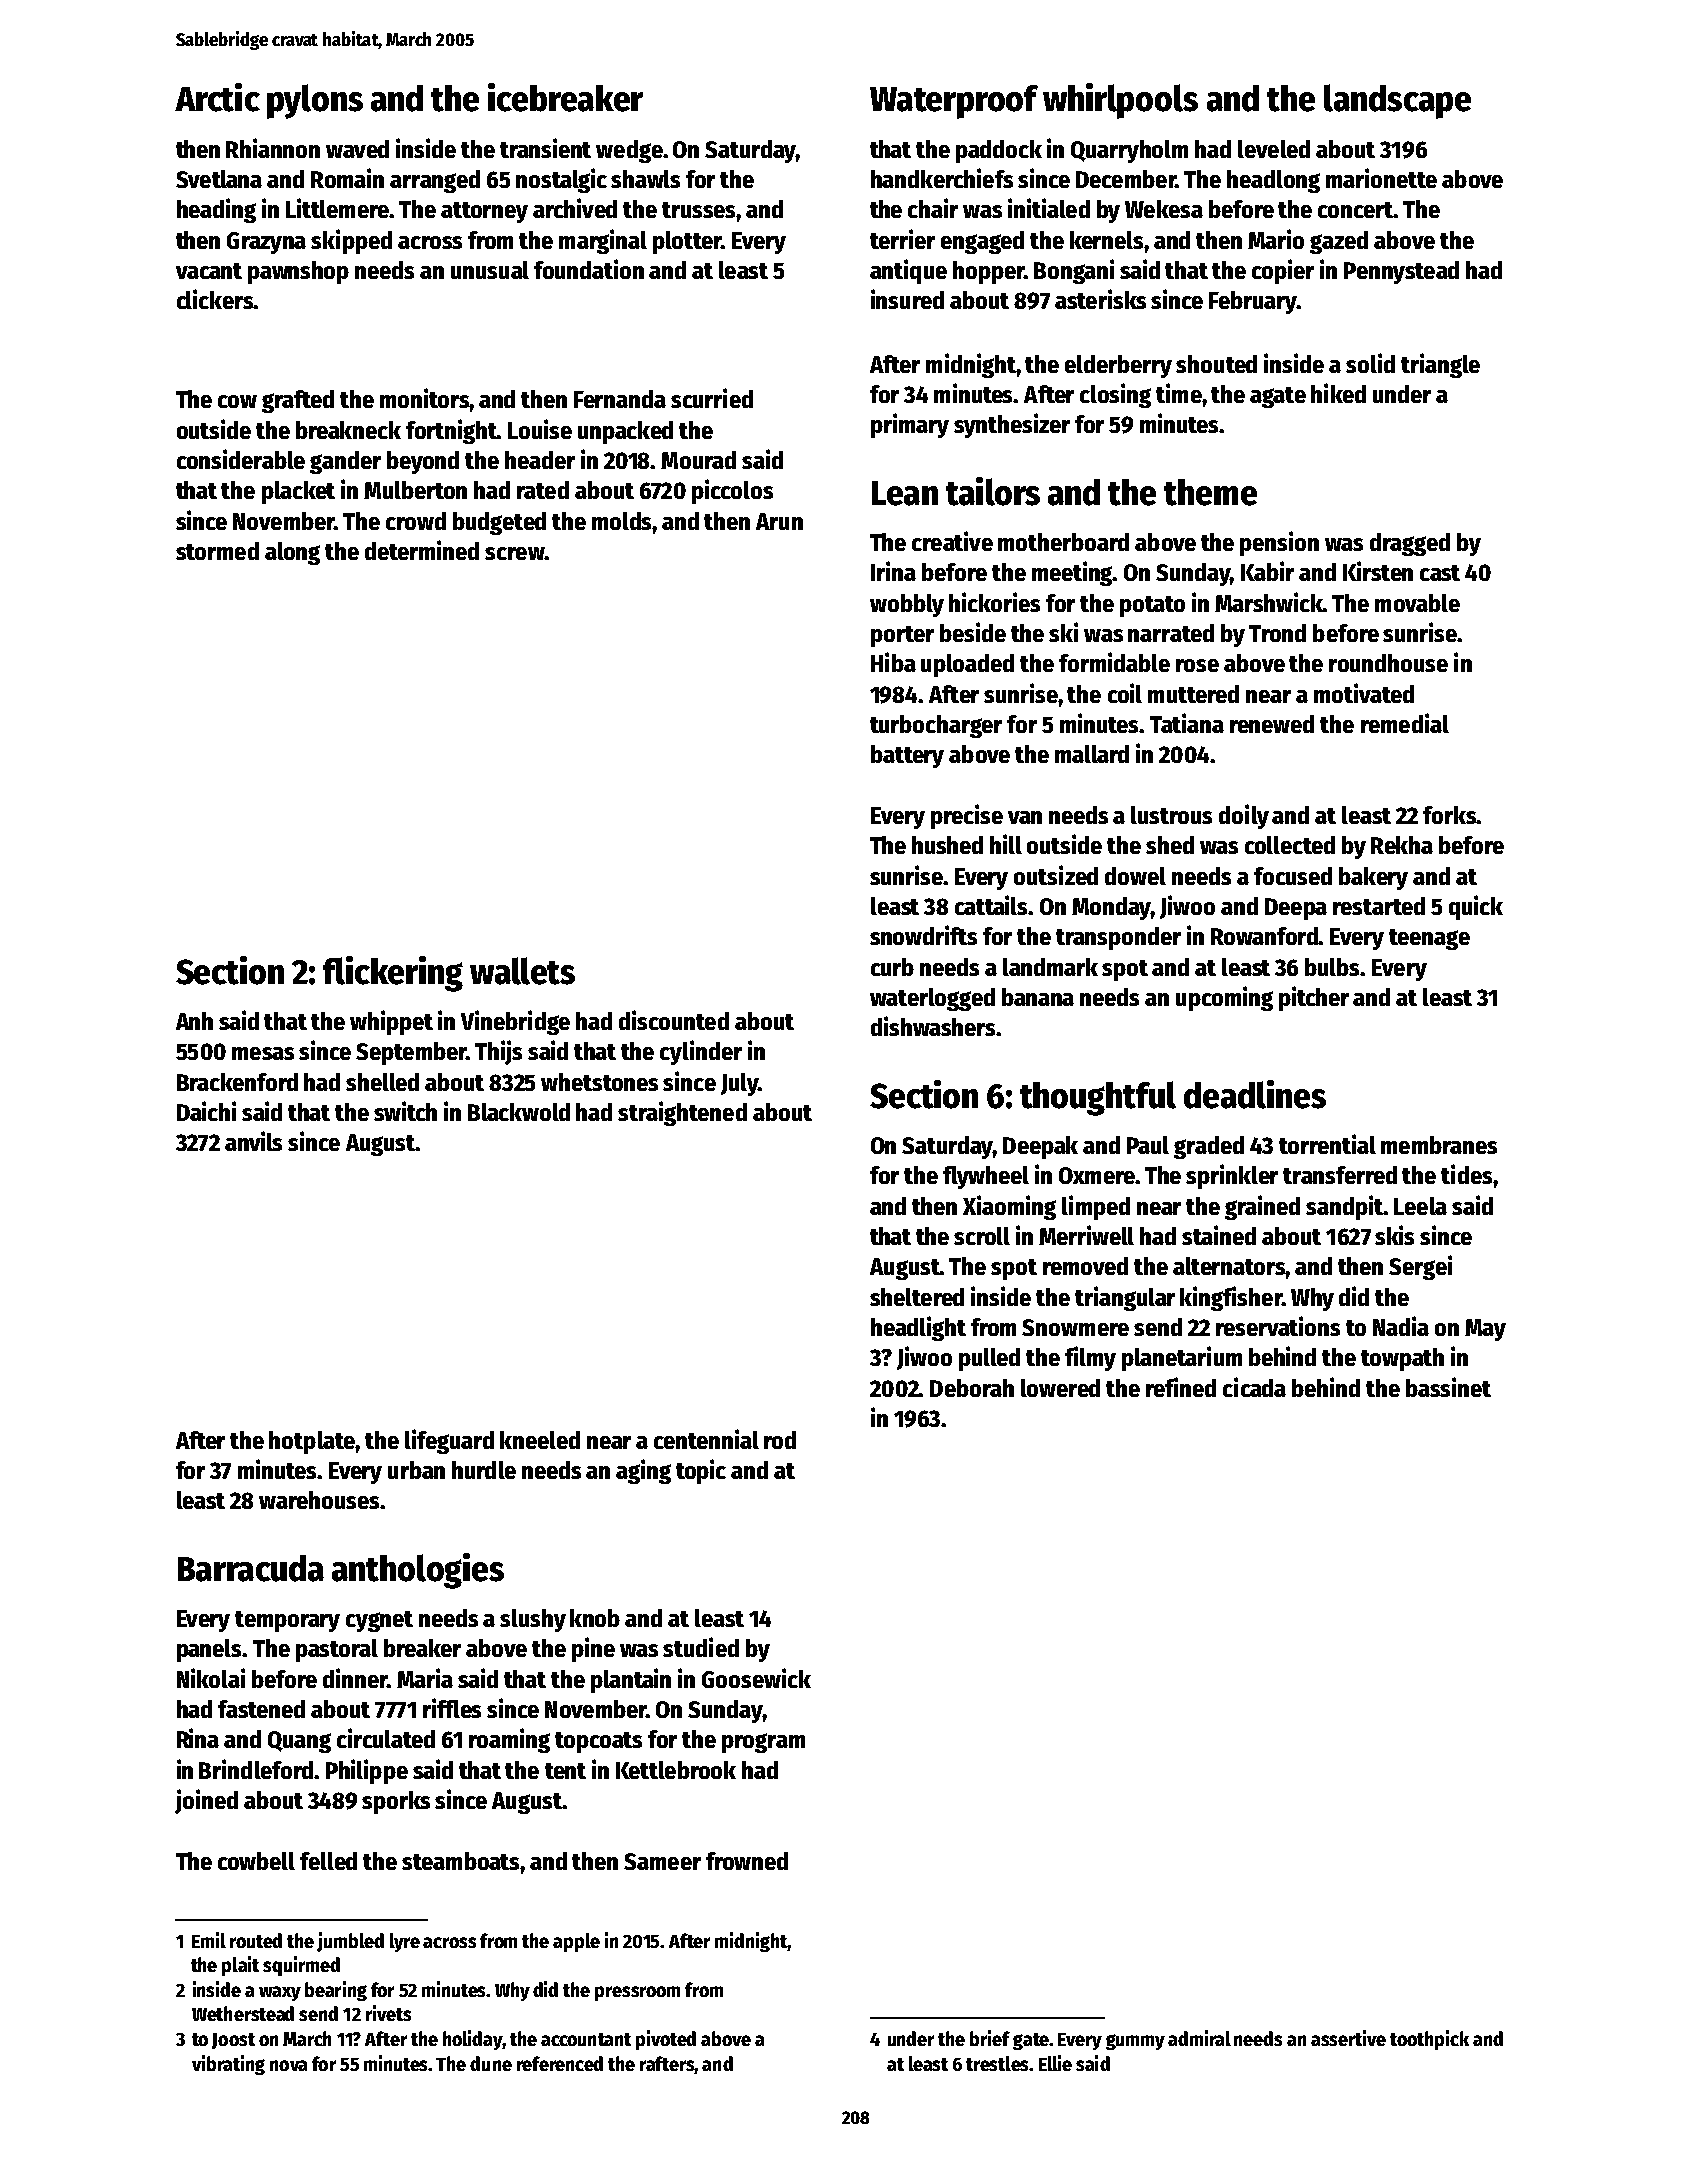  Describe the element at coordinates (1100, 299) in the screenshot. I see `asterisks` at that location.
